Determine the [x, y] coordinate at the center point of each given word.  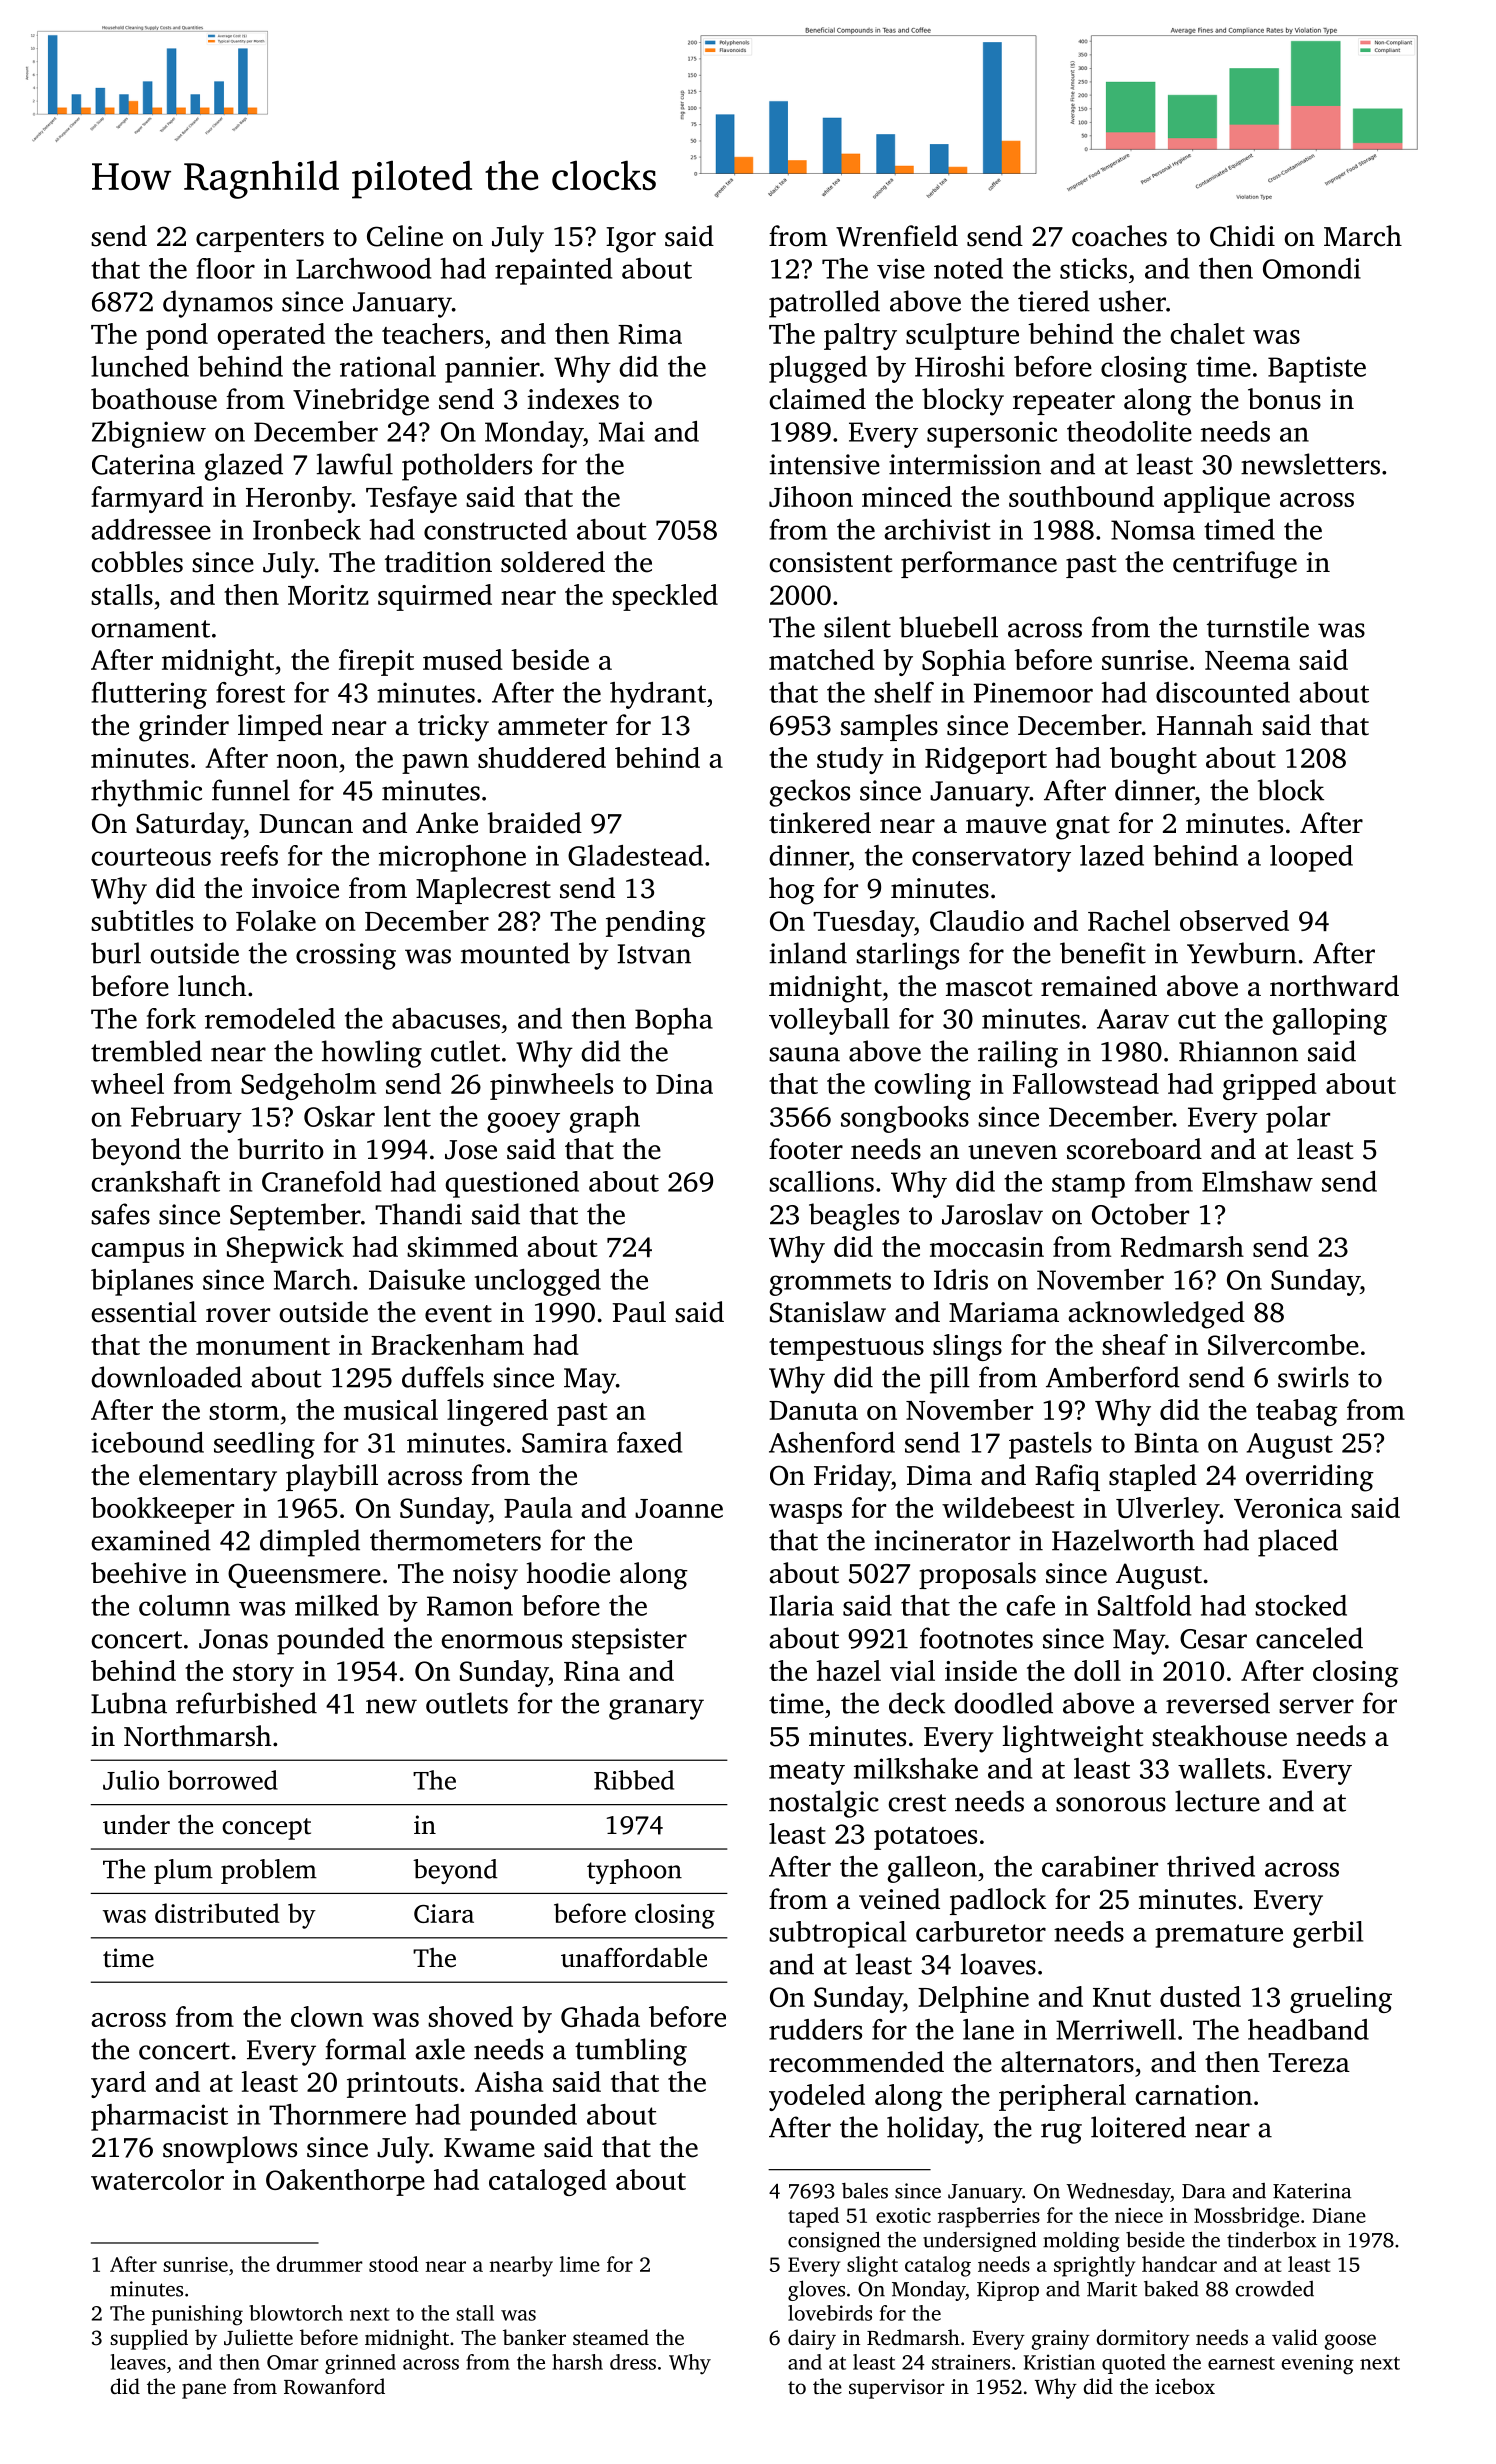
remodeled [270, 1018]
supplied [149, 2339]
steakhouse [1219, 1736]
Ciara [444, 1913]
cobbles [137, 562]
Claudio [977, 920]
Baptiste [1317, 369]
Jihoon [811, 496]
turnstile [1258, 627]
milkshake [916, 1768]
